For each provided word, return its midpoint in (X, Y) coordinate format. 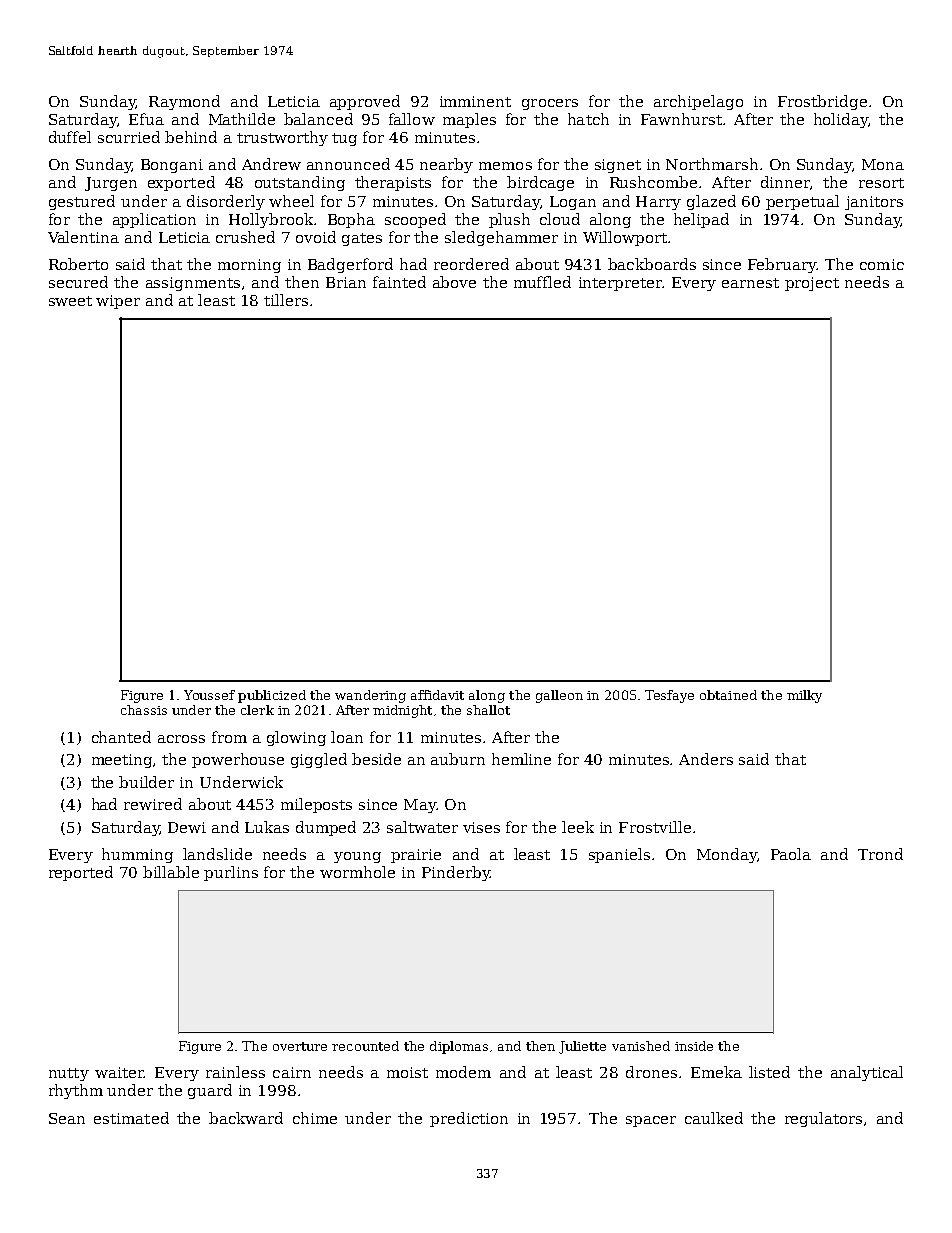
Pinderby (456, 873)
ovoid (316, 237)
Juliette (582, 1047)
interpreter (621, 284)
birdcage (540, 183)
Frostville (655, 827)
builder (146, 782)
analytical (867, 1073)
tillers (286, 300)
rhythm (76, 1091)
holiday (841, 120)
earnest (750, 283)
